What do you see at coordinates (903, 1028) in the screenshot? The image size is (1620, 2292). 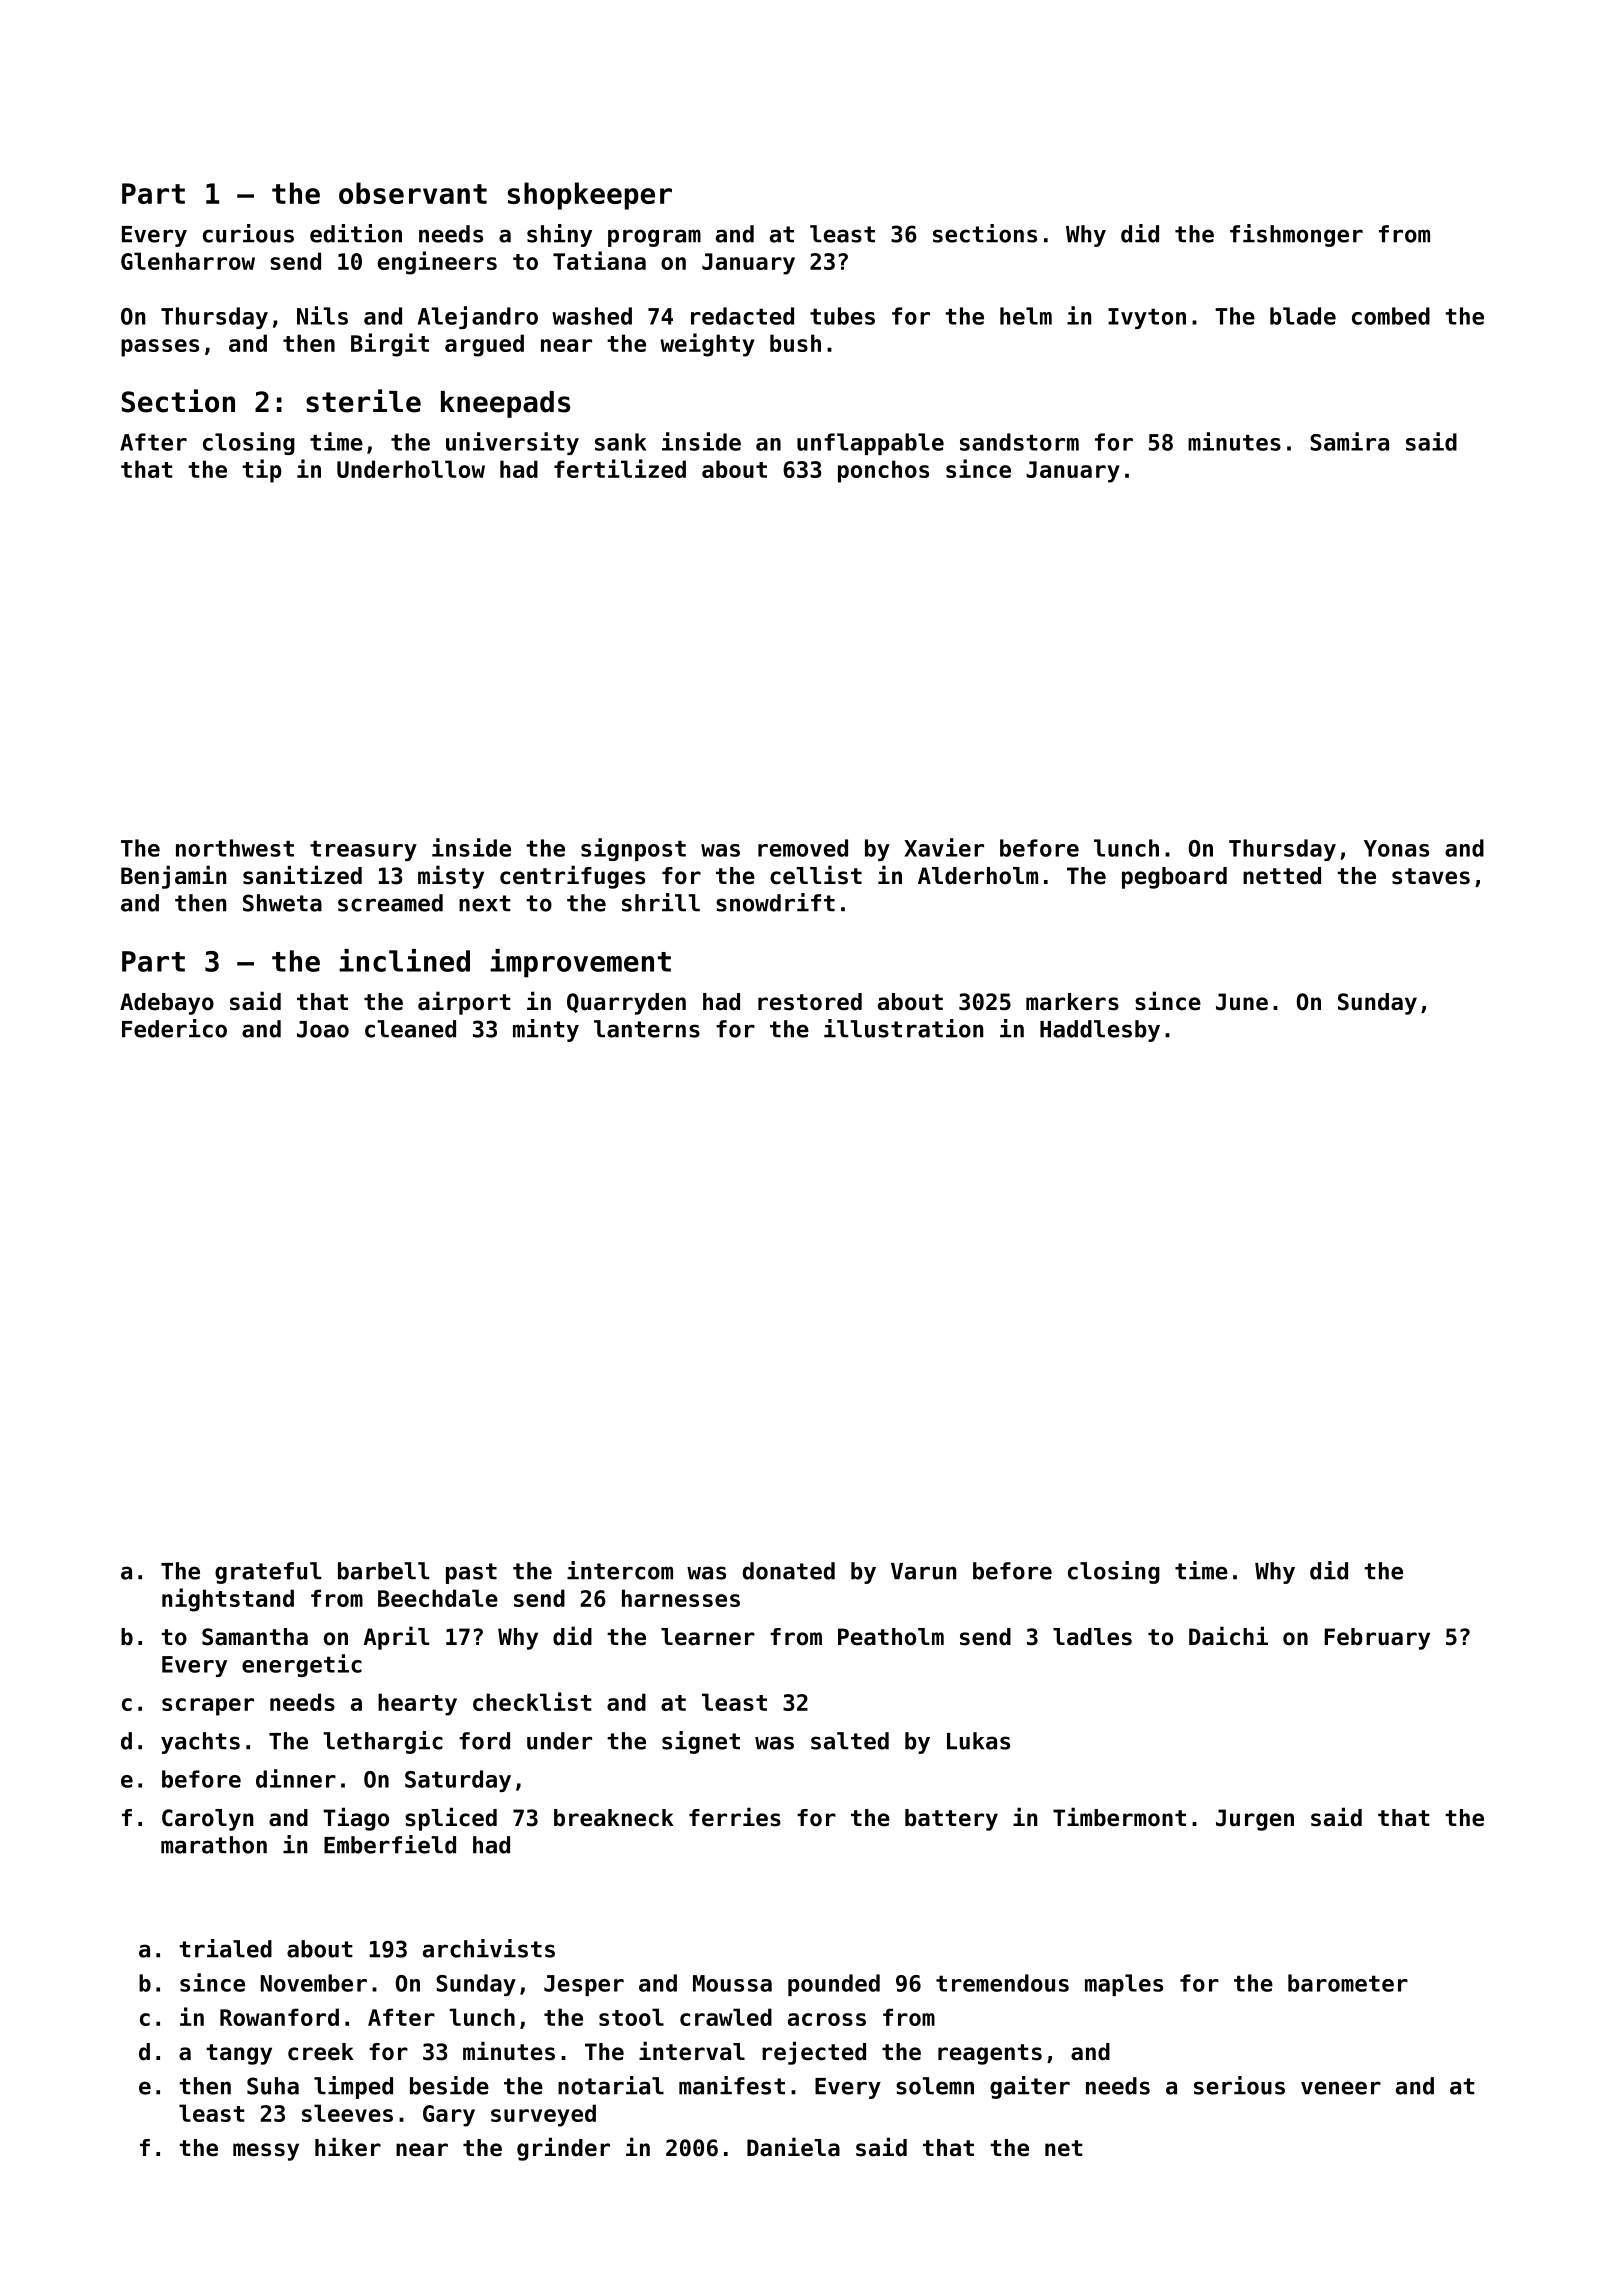 I see `illustration` at bounding box center [903, 1028].
